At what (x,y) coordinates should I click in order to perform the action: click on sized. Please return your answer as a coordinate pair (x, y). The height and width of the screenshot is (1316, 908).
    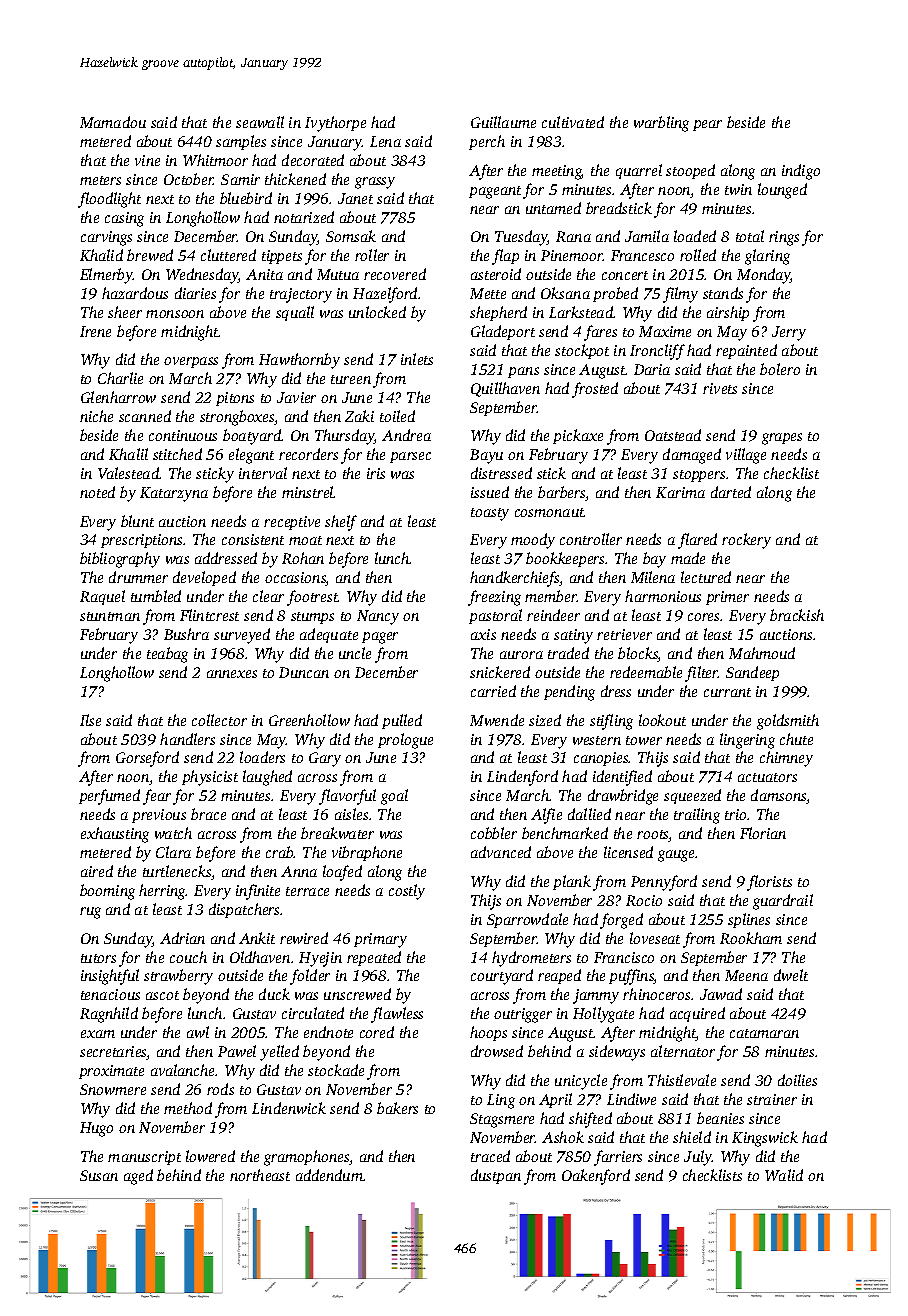
    Looking at the image, I should click on (545, 720).
